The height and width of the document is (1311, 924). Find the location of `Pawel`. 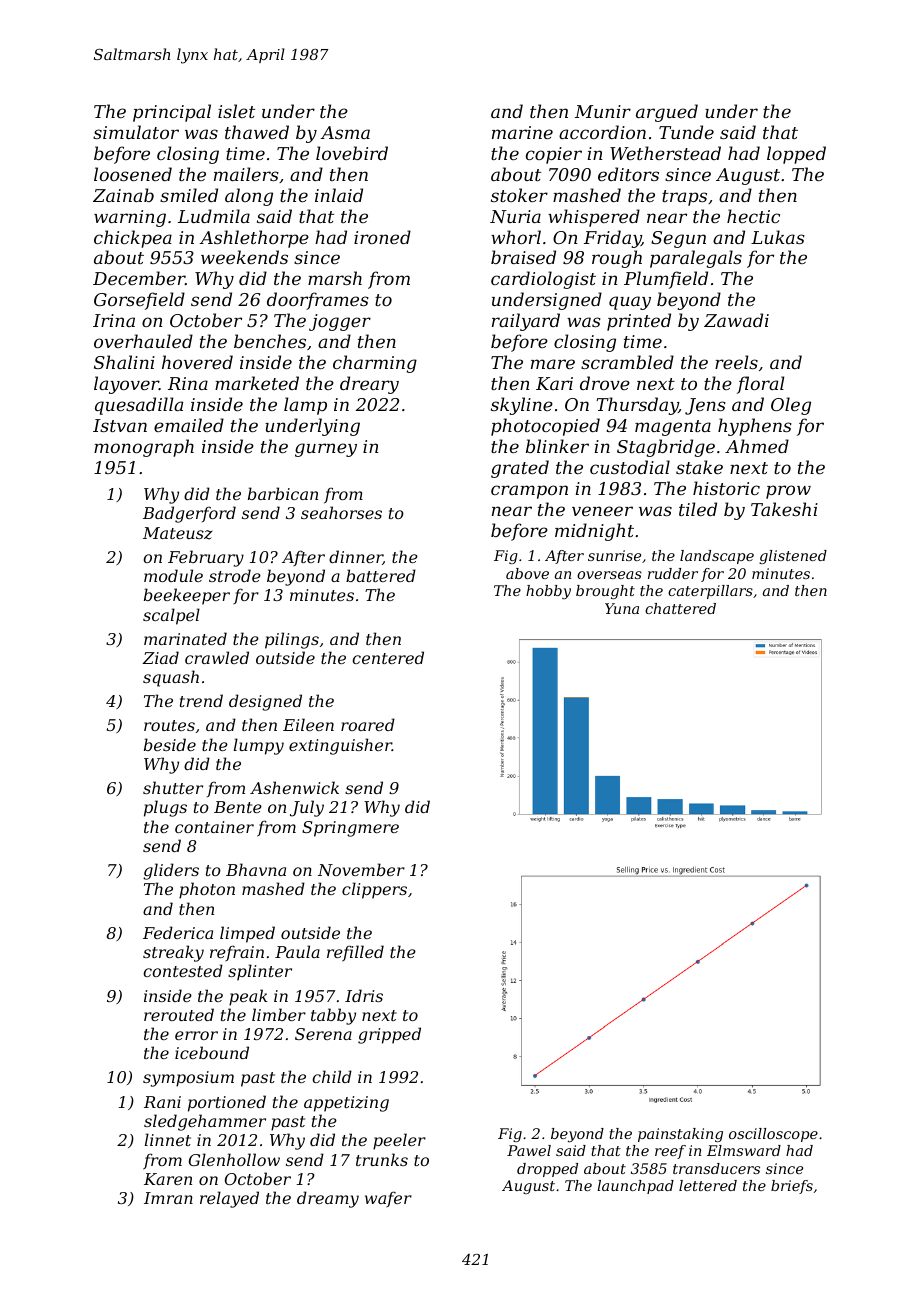

Pawel is located at coordinates (529, 1150).
